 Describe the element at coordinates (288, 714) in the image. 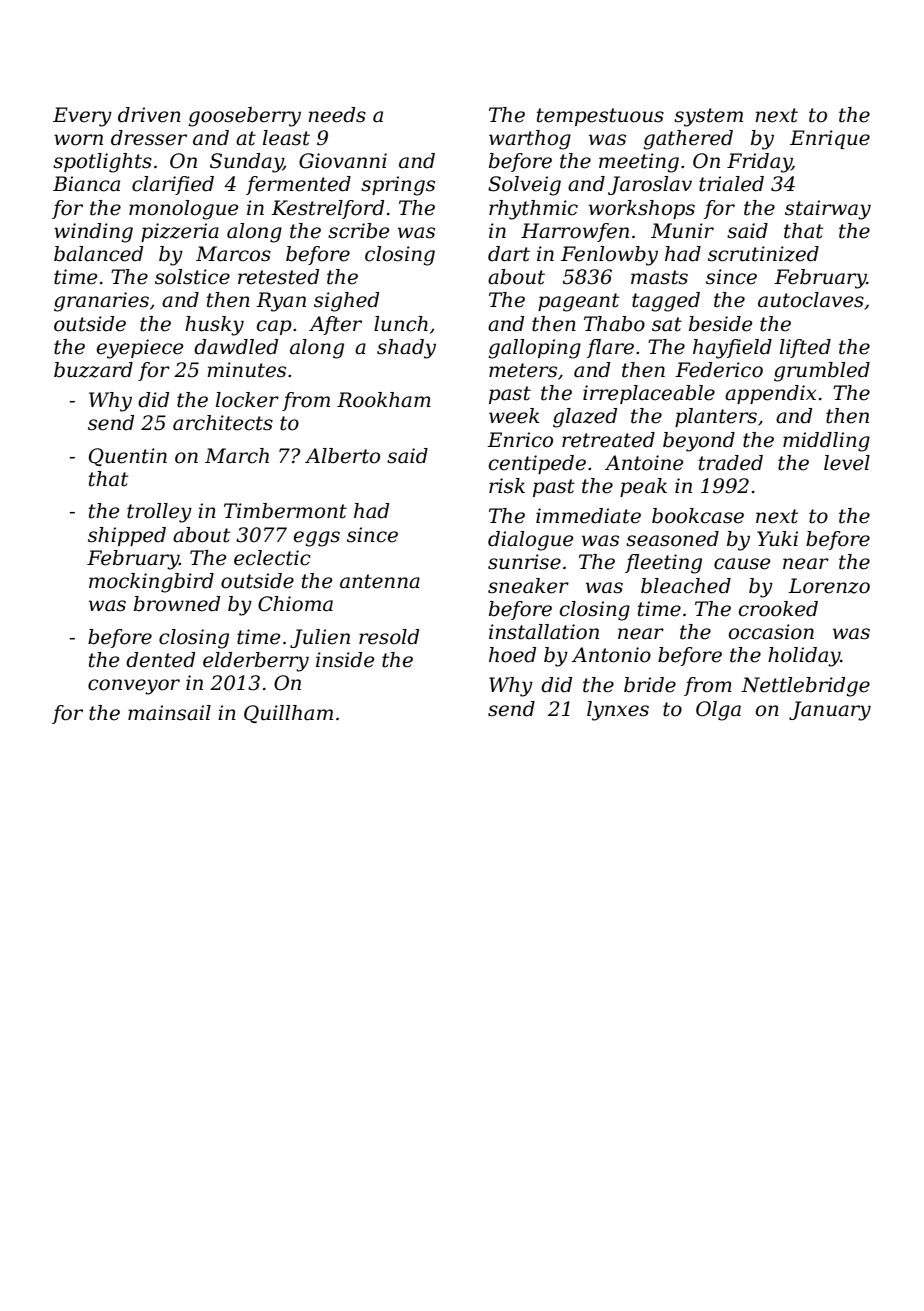

I see `Quillham` at that location.
